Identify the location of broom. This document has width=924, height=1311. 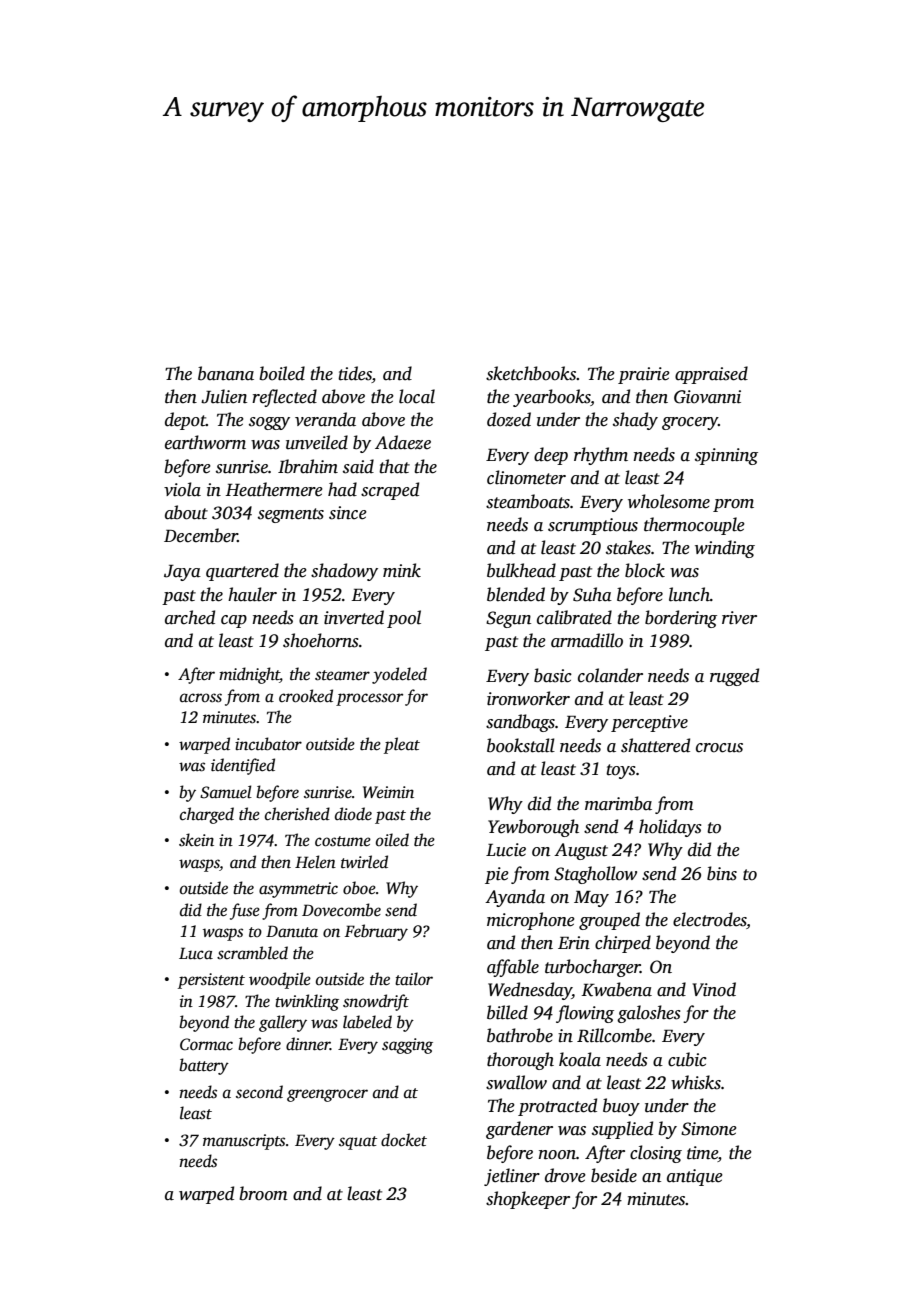
(263, 1193).
